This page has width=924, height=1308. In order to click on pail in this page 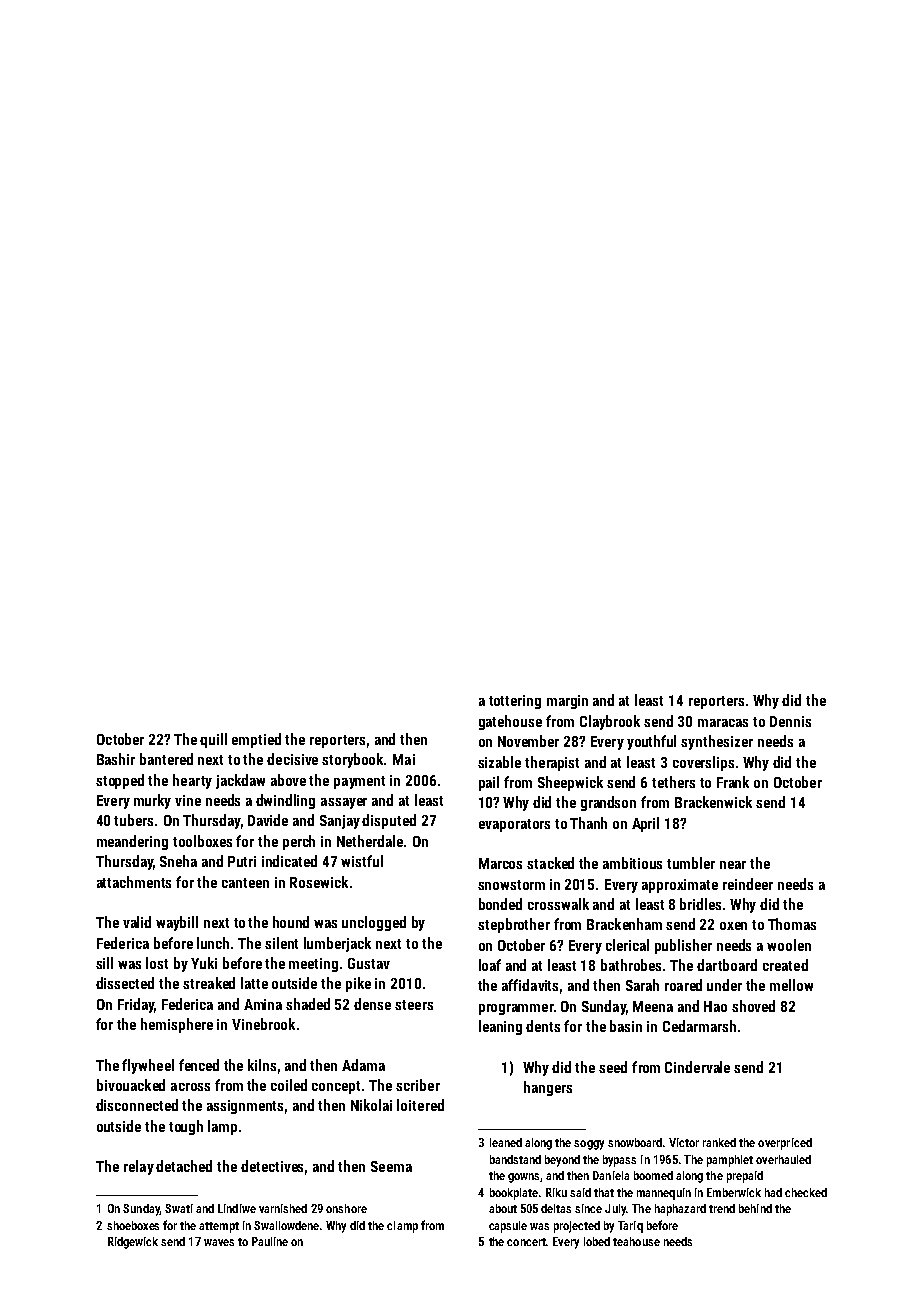, I will do `click(489, 783)`.
